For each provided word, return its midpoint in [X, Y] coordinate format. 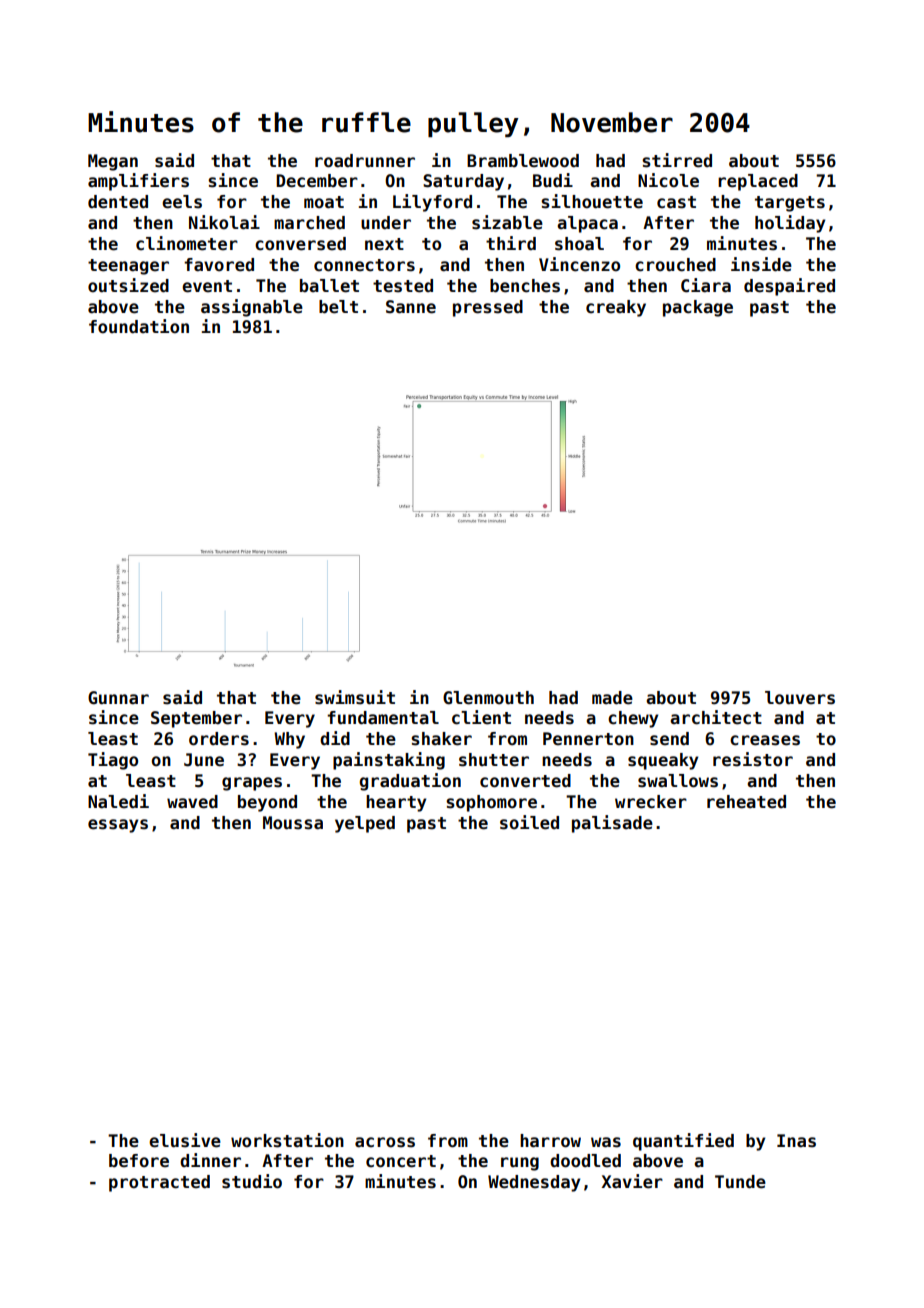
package [698, 308]
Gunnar [118, 698]
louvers [800, 698]
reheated [746, 802]
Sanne [411, 307]
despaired [789, 287]
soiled [529, 822]
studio [252, 1181]
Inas [796, 1141]
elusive [185, 1140]
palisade [612, 824]
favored [219, 265]
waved [192, 802]
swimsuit [355, 697]
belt [338, 307]
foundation [139, 326]
